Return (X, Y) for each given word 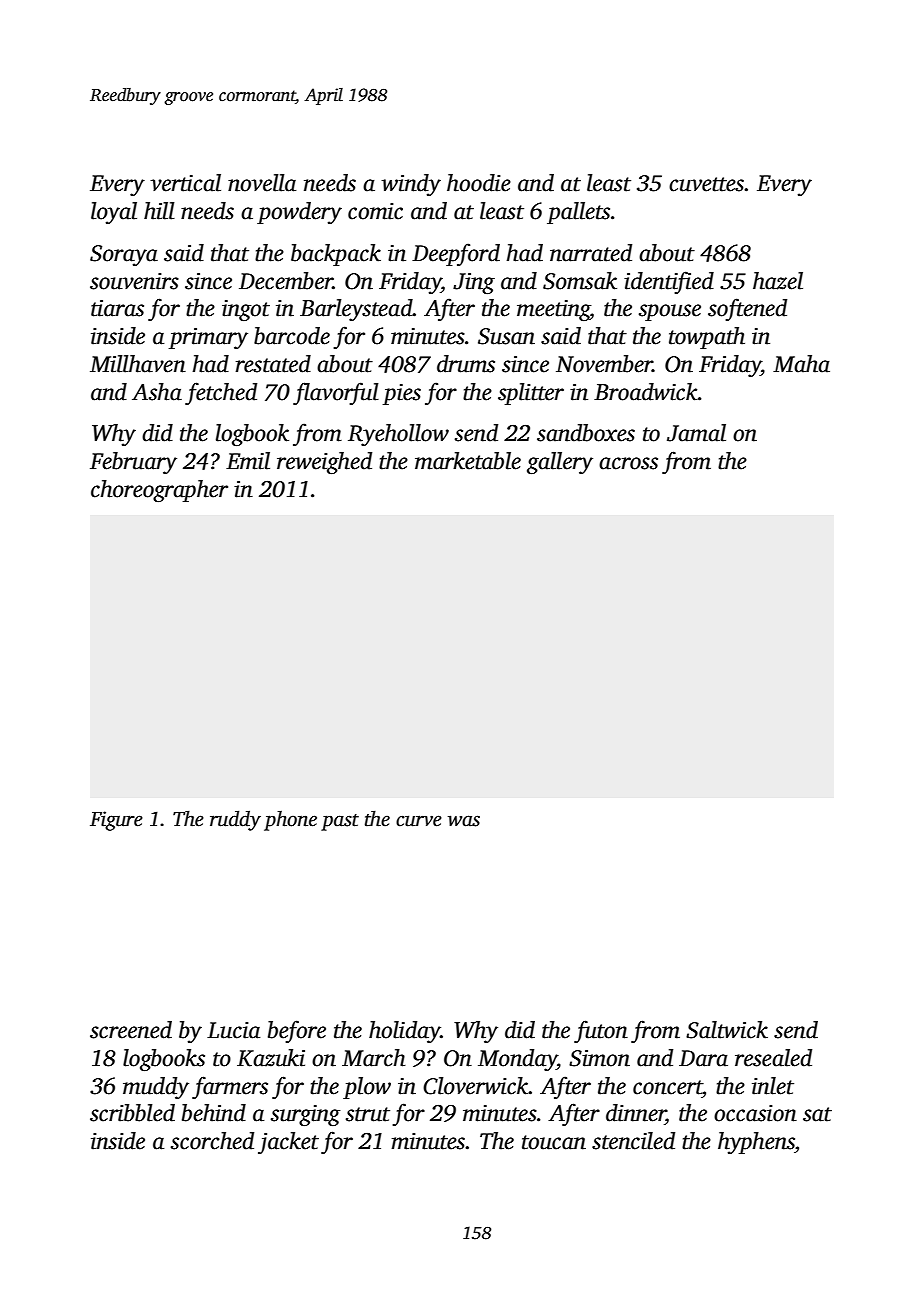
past (340, 822)
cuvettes (706, 184)
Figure (116, 821)
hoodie (479, 183)
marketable (468, 461)
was (464, 821)
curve (419, 821)
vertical (185, 183)
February (133, 463)
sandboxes (586, 433)
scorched (212, 1141)
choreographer (159, 491)
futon (601, 1031)
